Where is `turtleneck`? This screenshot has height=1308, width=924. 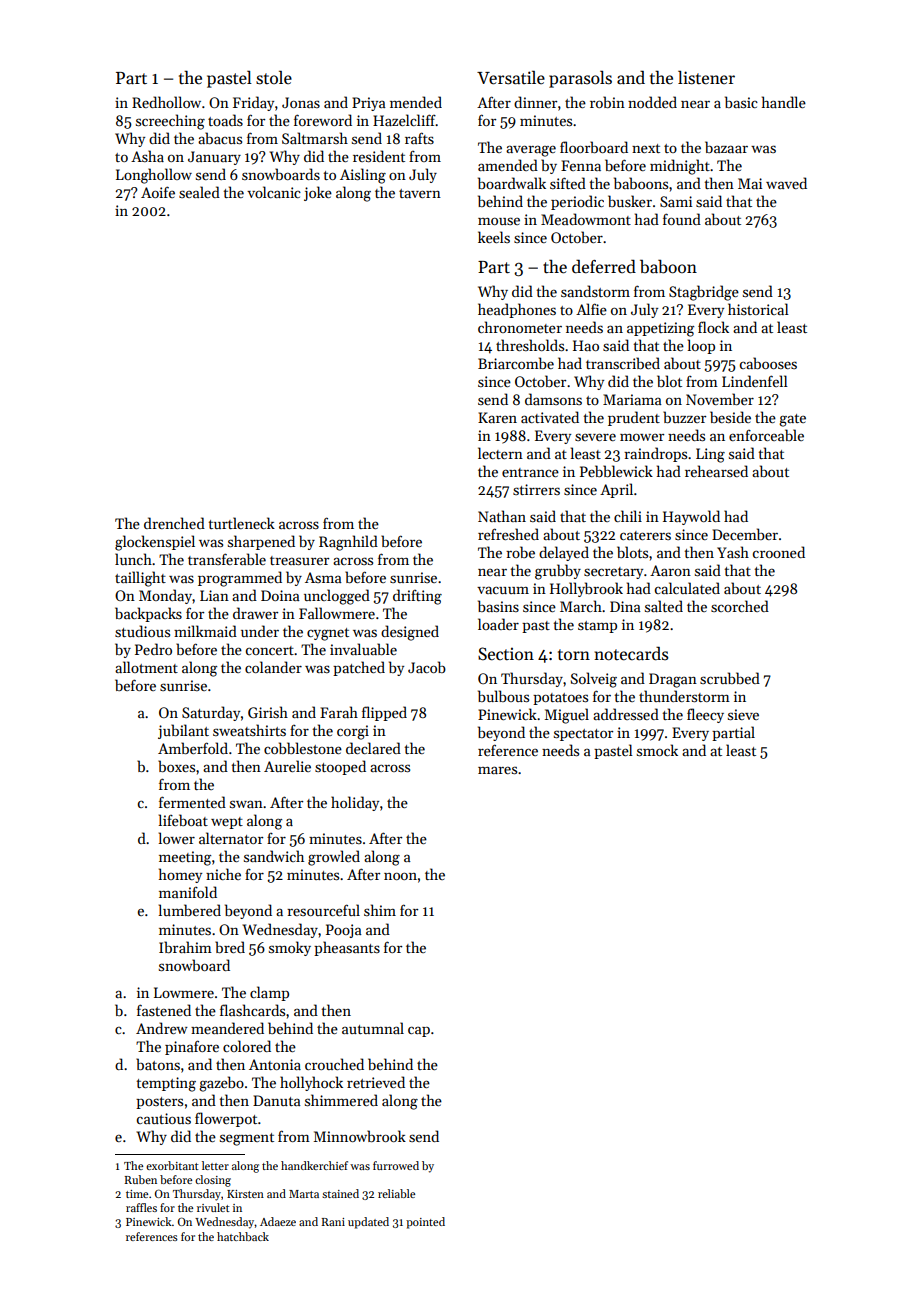
turtleneck is located at coordinates (241, 523).
